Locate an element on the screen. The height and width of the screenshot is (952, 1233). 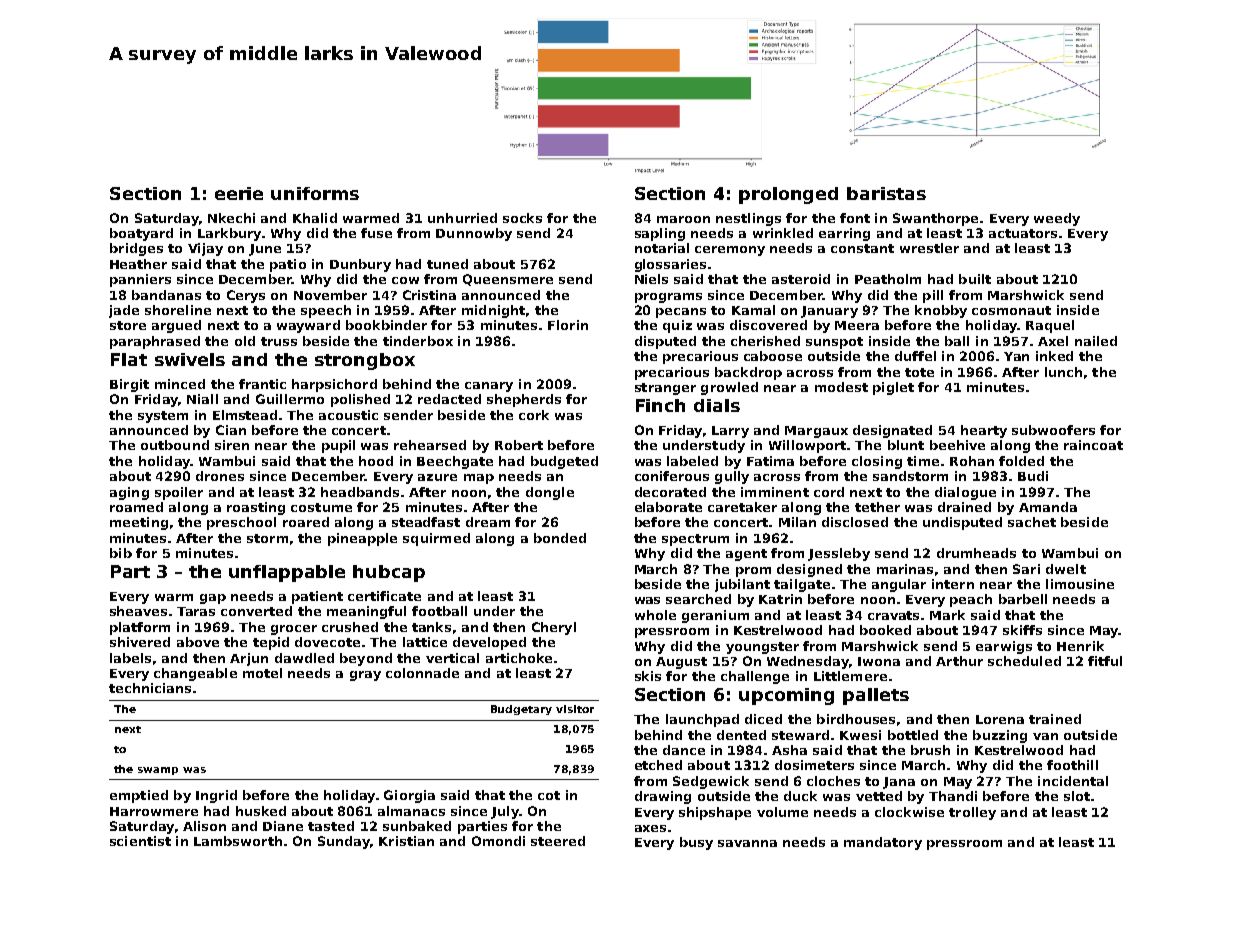
stranger is located at coordinates (665, 389).
